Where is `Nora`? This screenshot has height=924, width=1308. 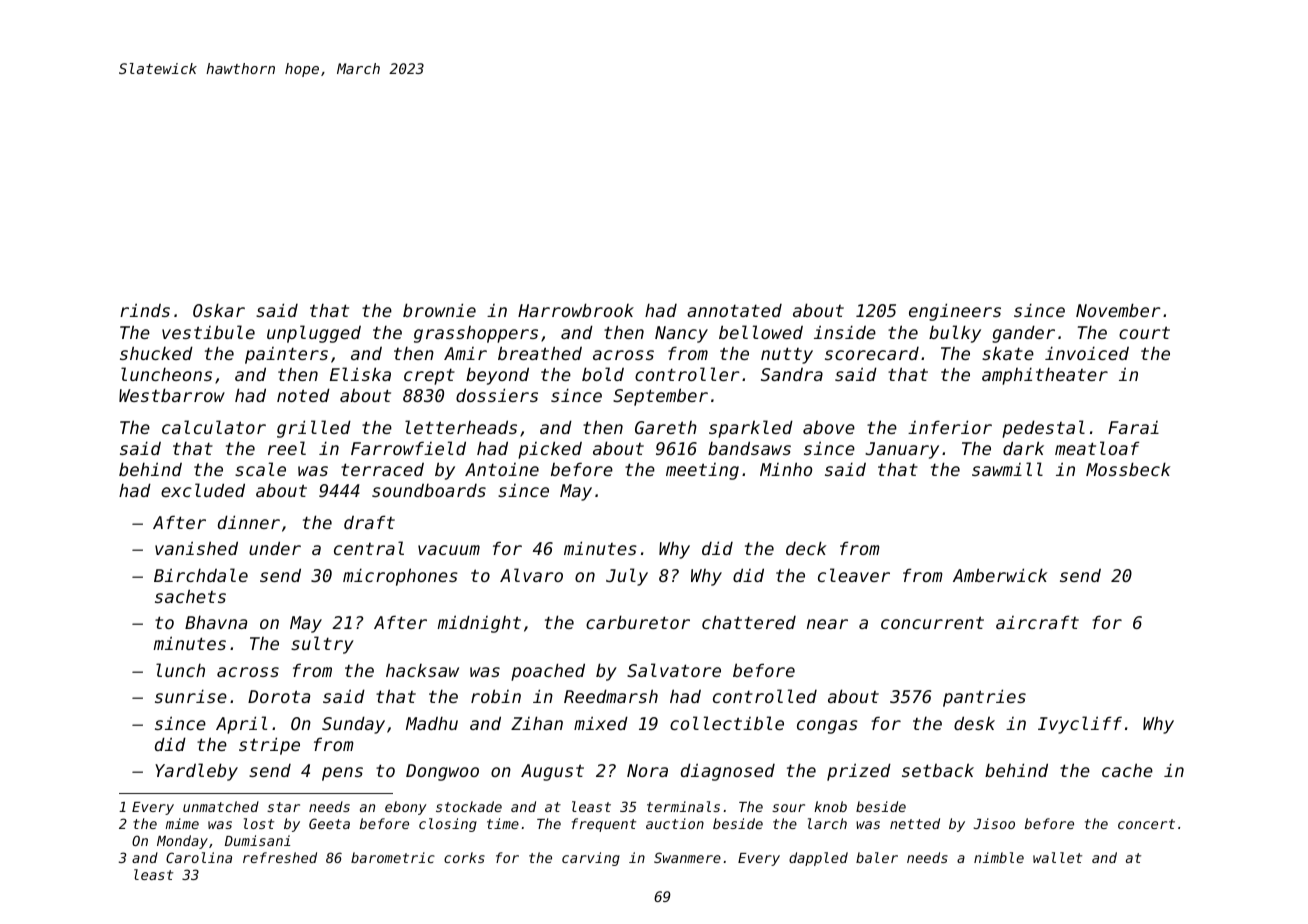
Nora is located at coordinates (647, 770).
